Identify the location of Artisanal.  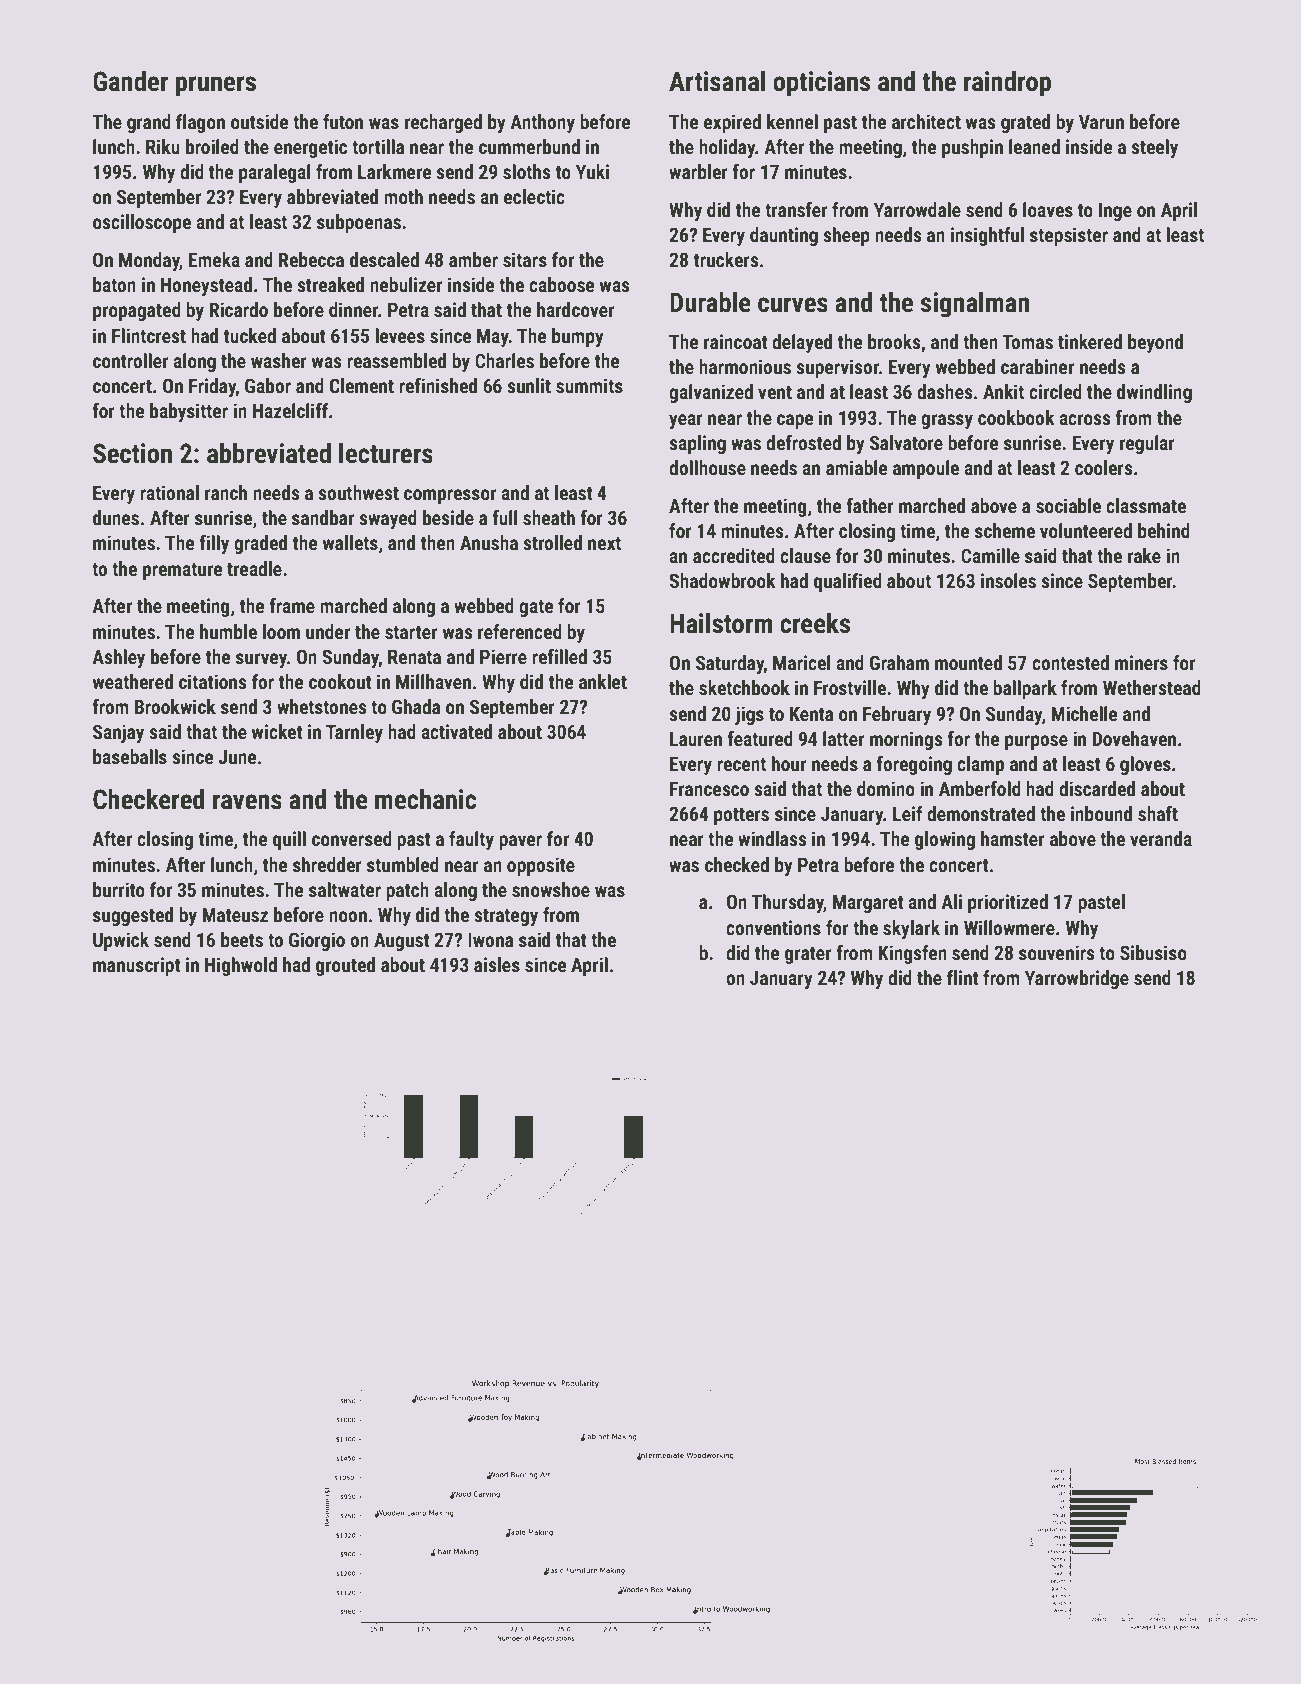
(717, 81).
